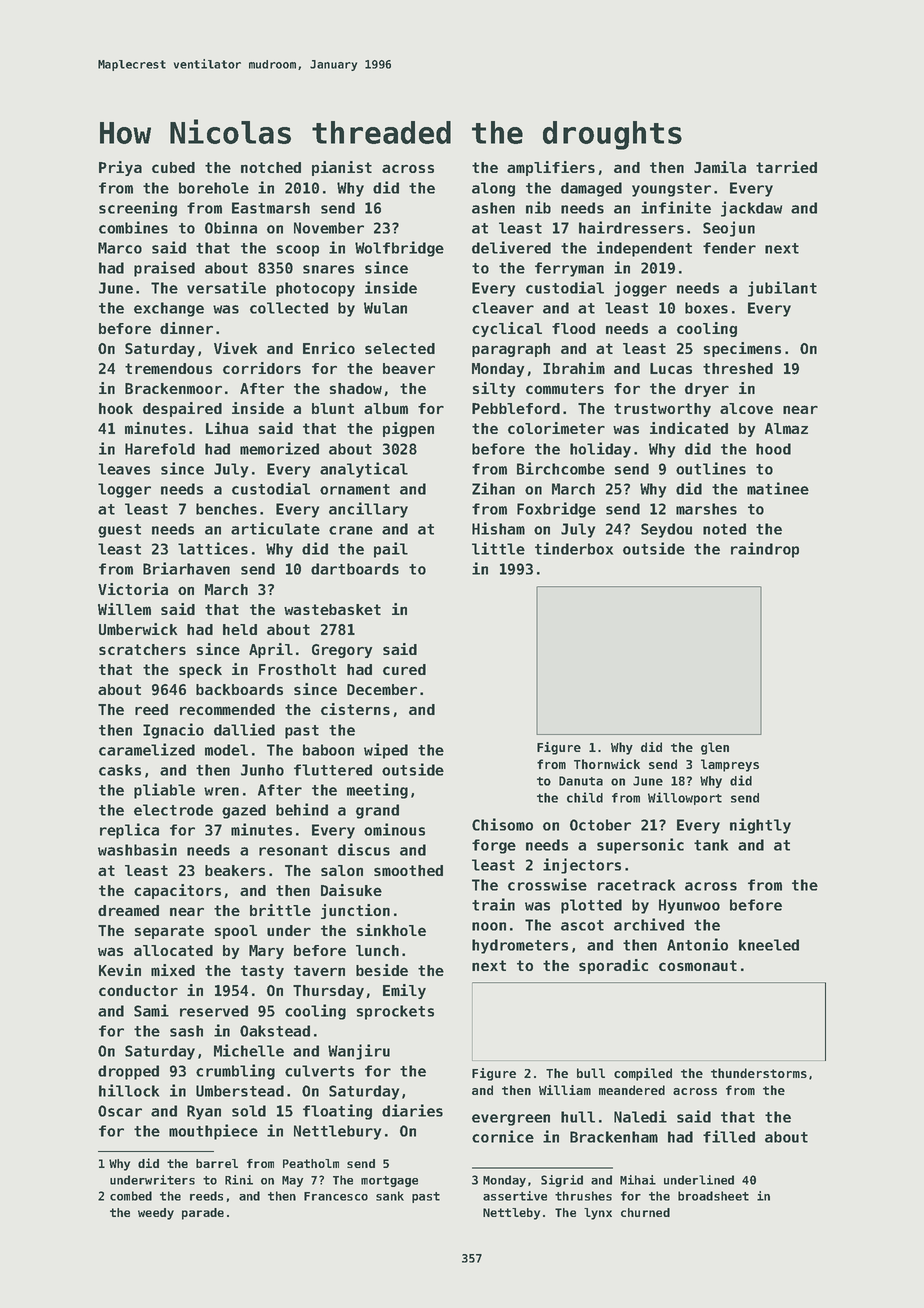  I want to click on cisterns, so click(355, 709).
